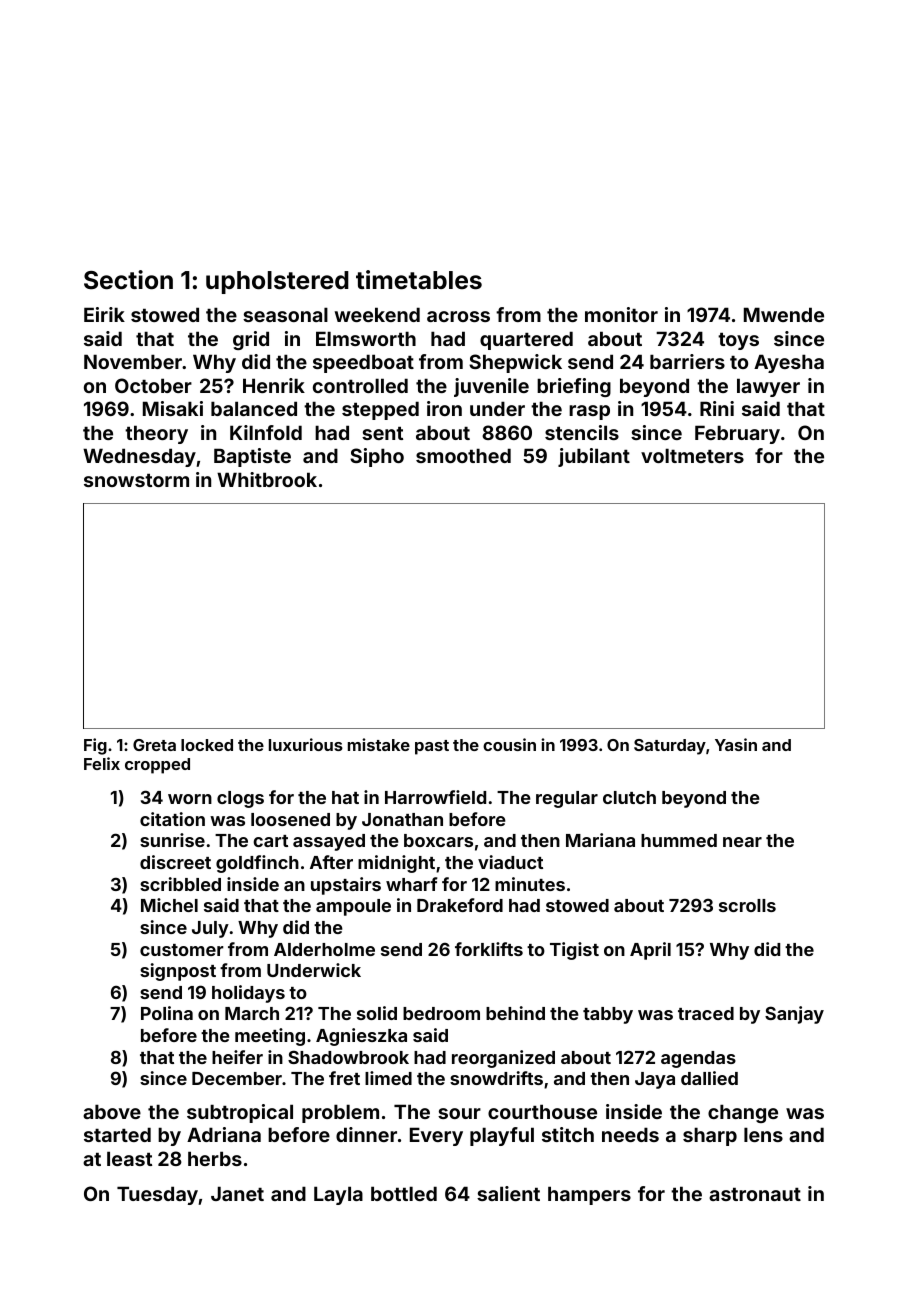  What do you see at coordinates (388, 1078) in the page?
I see `limed` at bounding box center [388, 1078].
